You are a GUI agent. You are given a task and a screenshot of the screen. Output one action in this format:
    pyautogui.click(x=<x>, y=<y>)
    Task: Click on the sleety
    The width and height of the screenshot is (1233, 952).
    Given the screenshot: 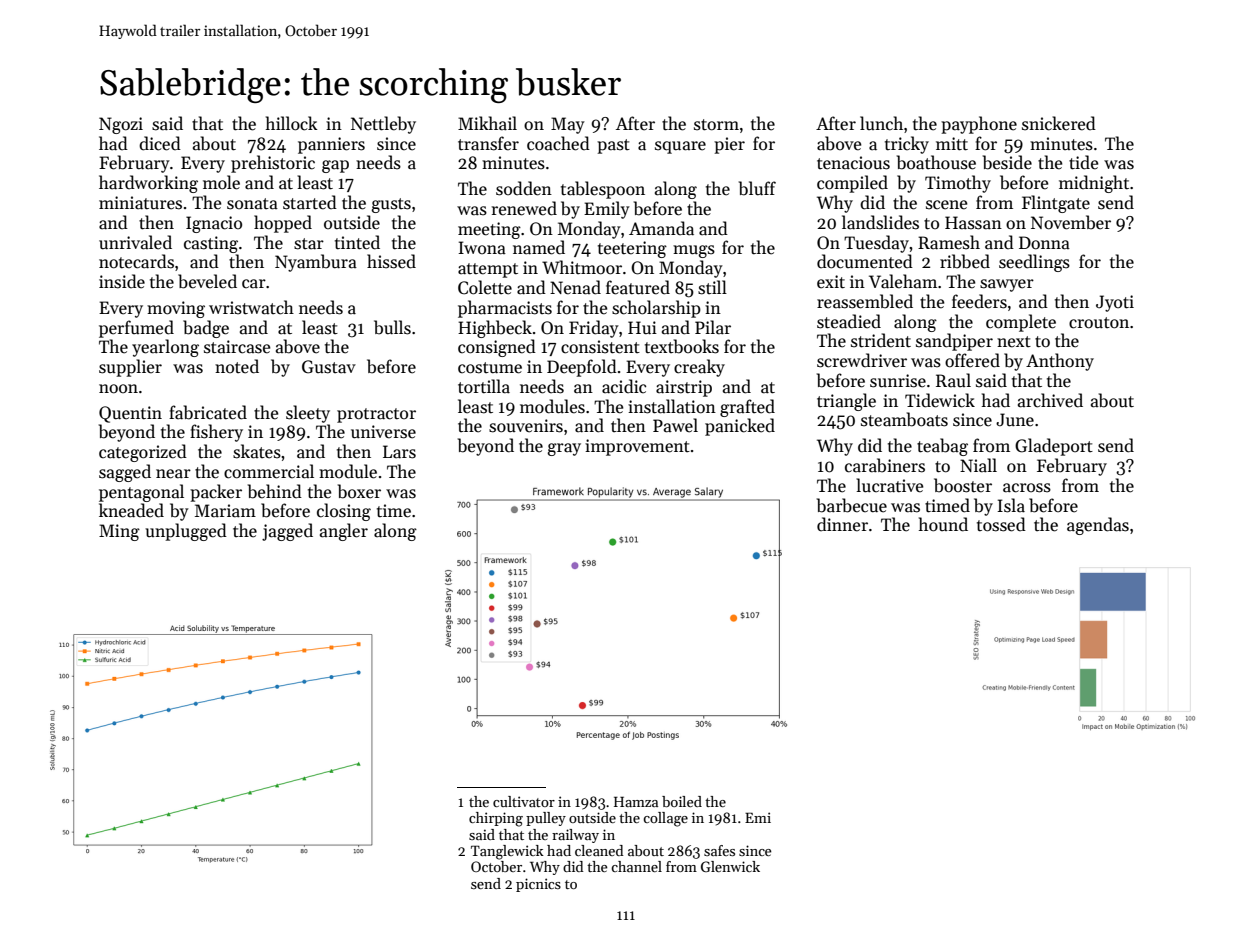 What is the action you would take?
    pyautogui.click(x=308, y=414)
